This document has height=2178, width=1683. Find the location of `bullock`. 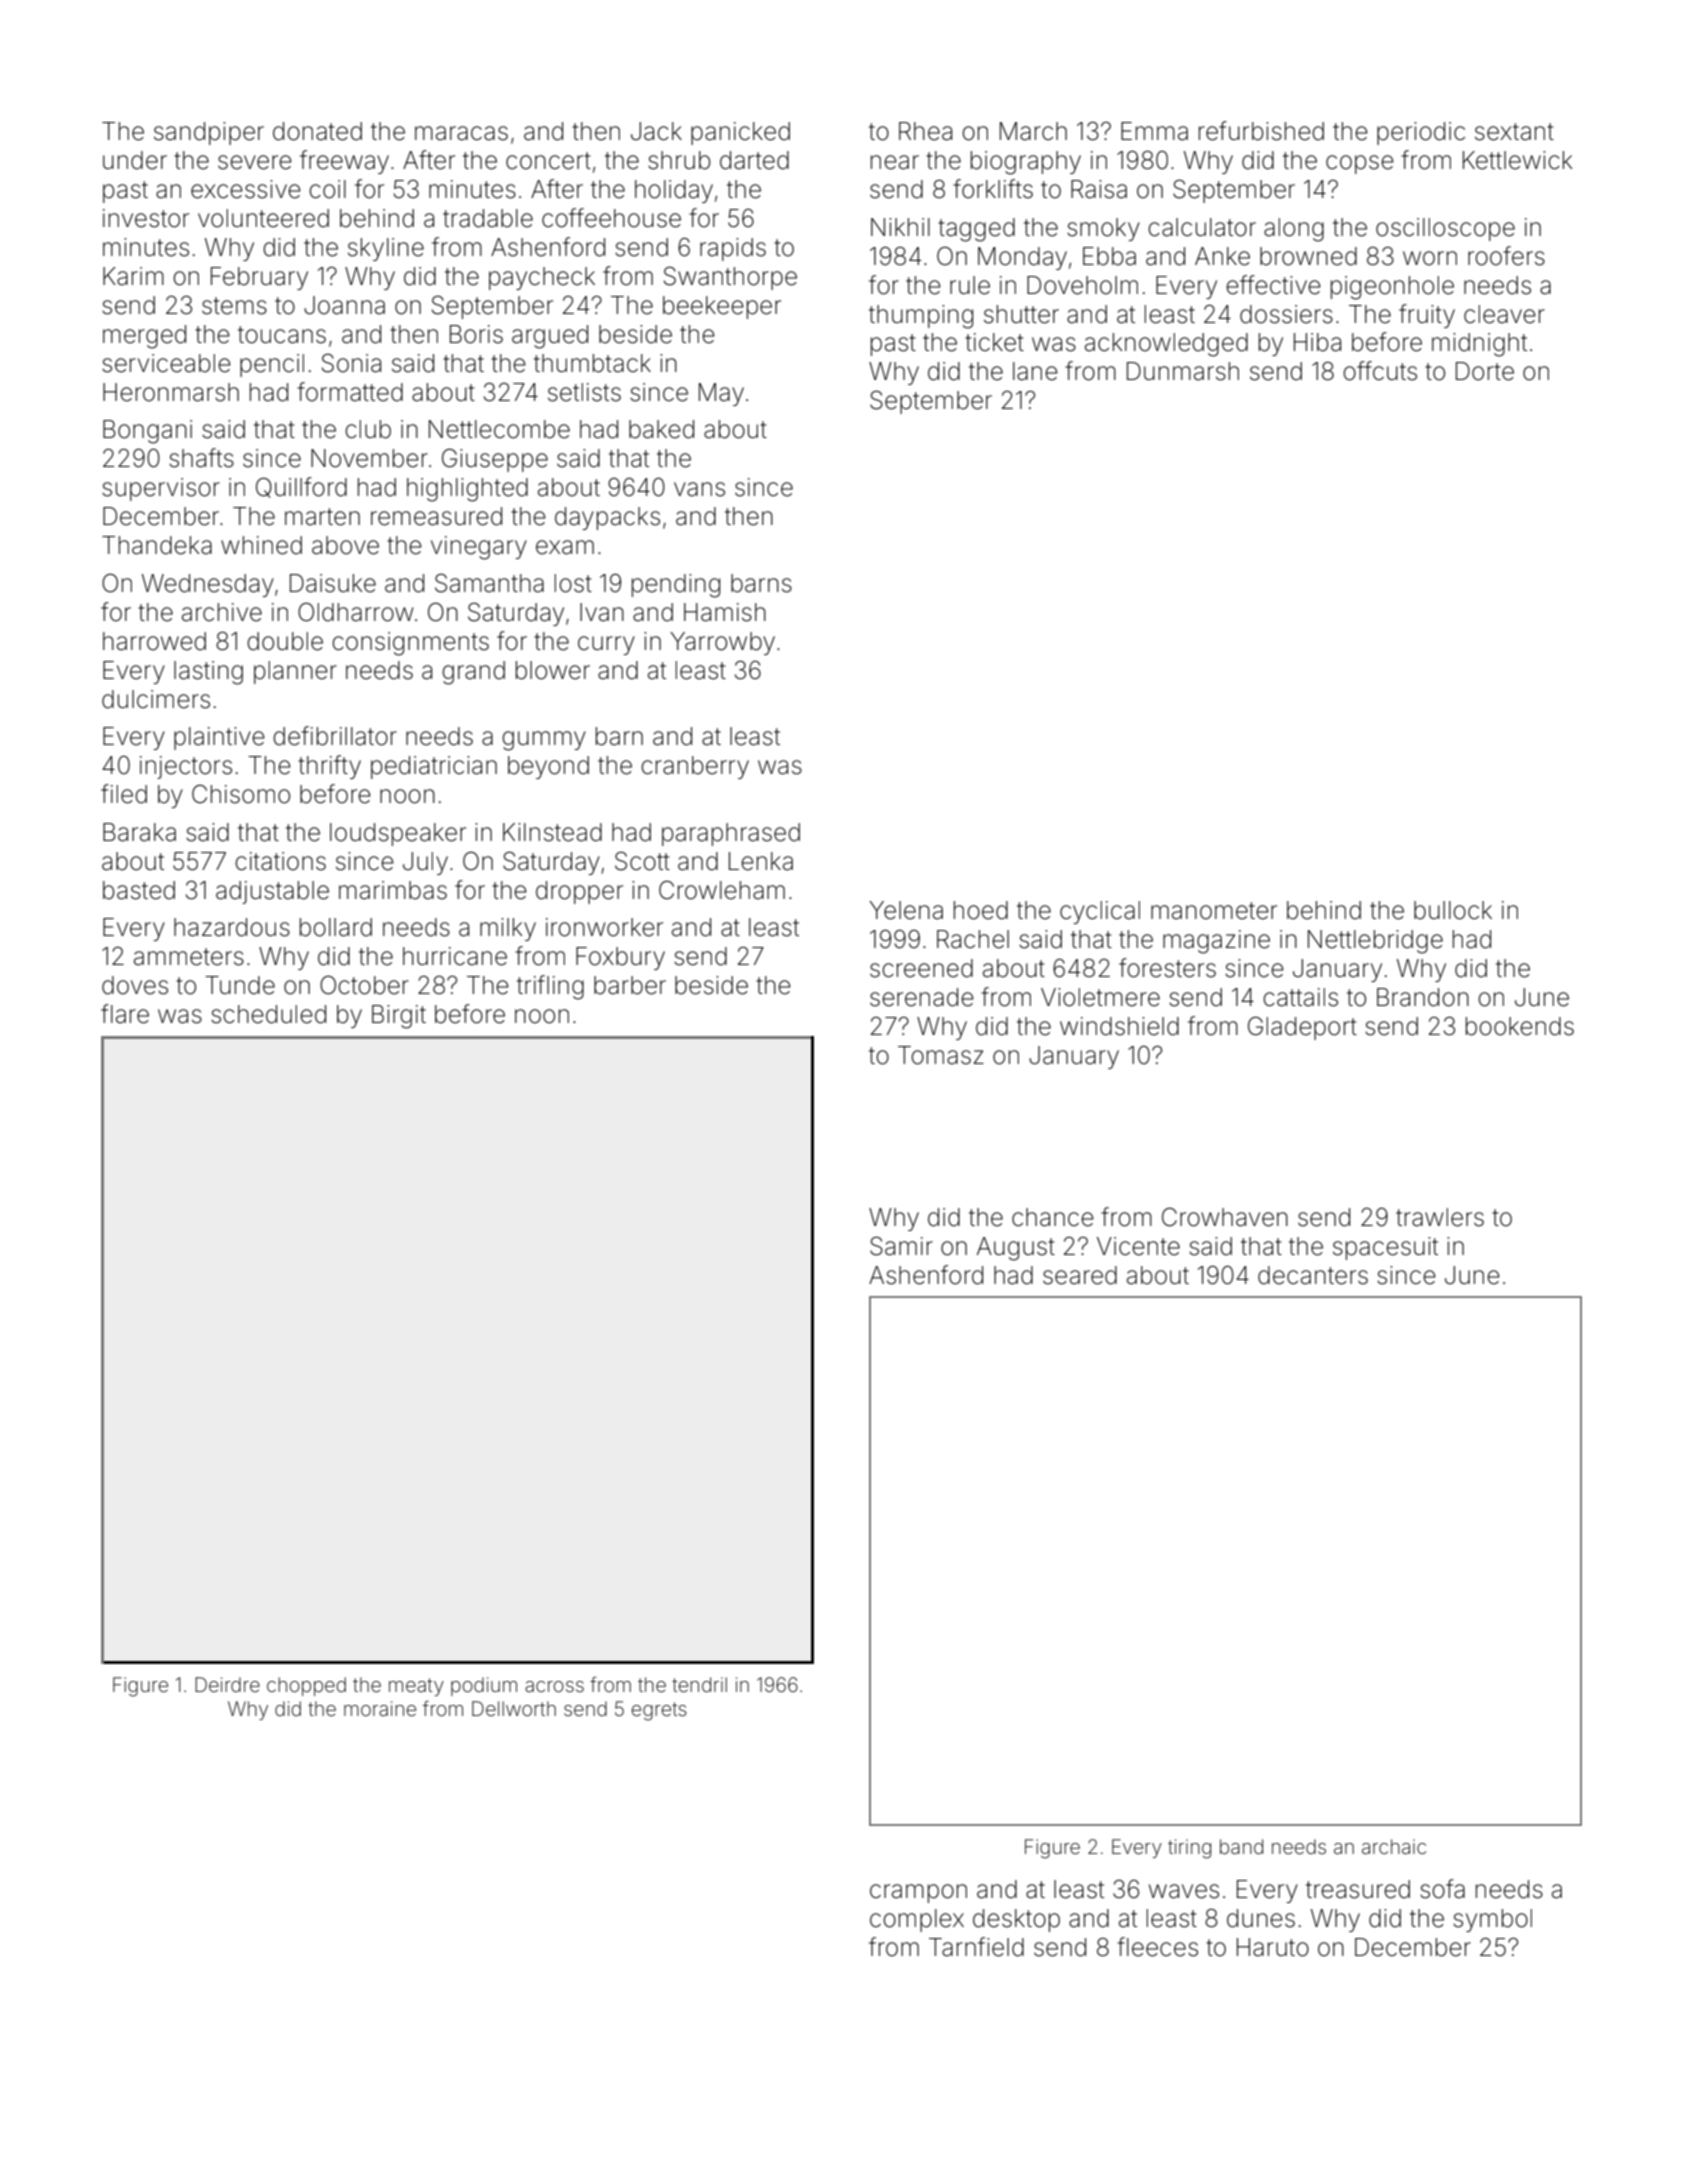

bullock is located at coordinates (1453, 910).
